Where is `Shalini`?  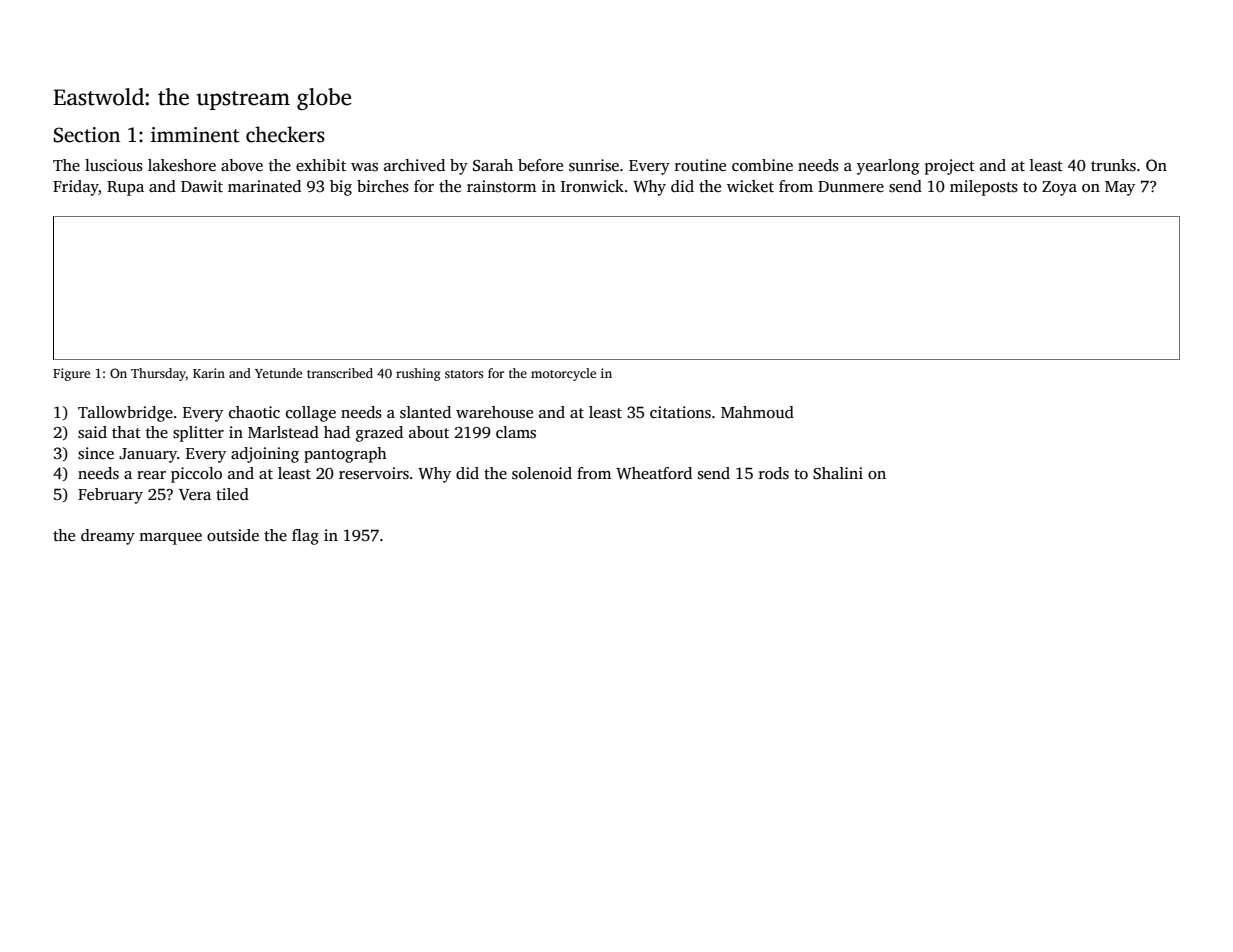
Shalini is located at coordinates (838, 473).
